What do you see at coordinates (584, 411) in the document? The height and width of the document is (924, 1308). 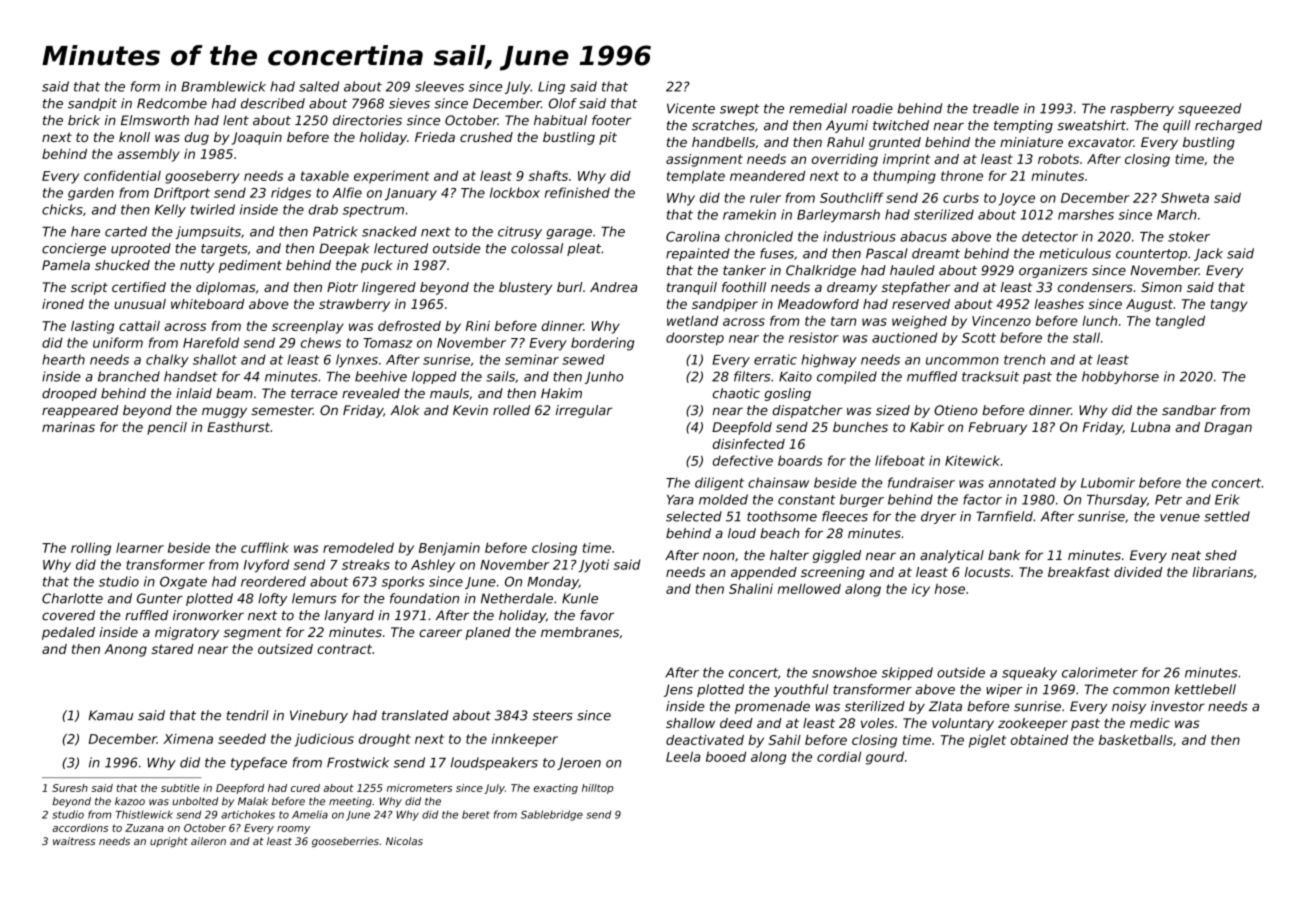 I see `irregular` at bounding box center [584, 411].
